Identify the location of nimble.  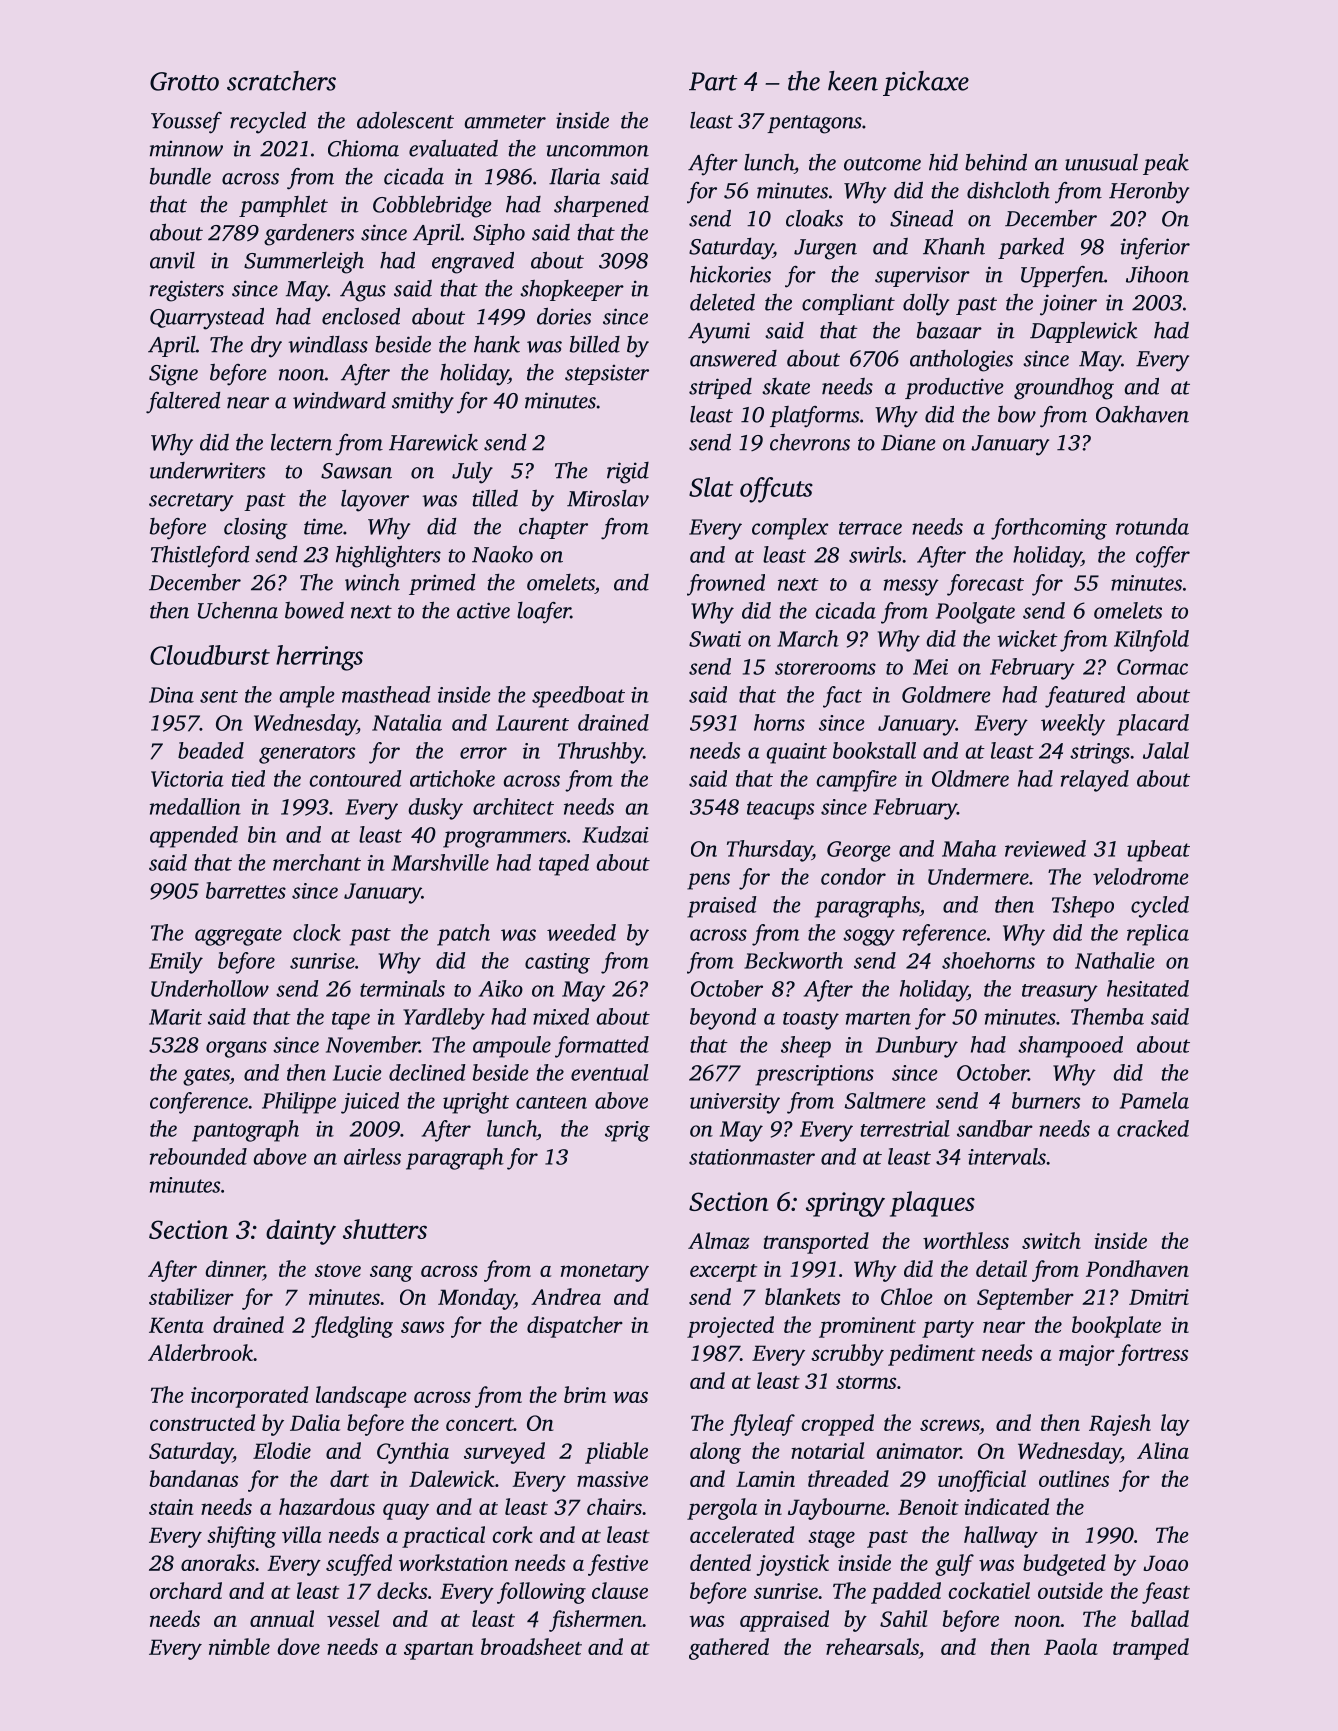
(239, 1646).
